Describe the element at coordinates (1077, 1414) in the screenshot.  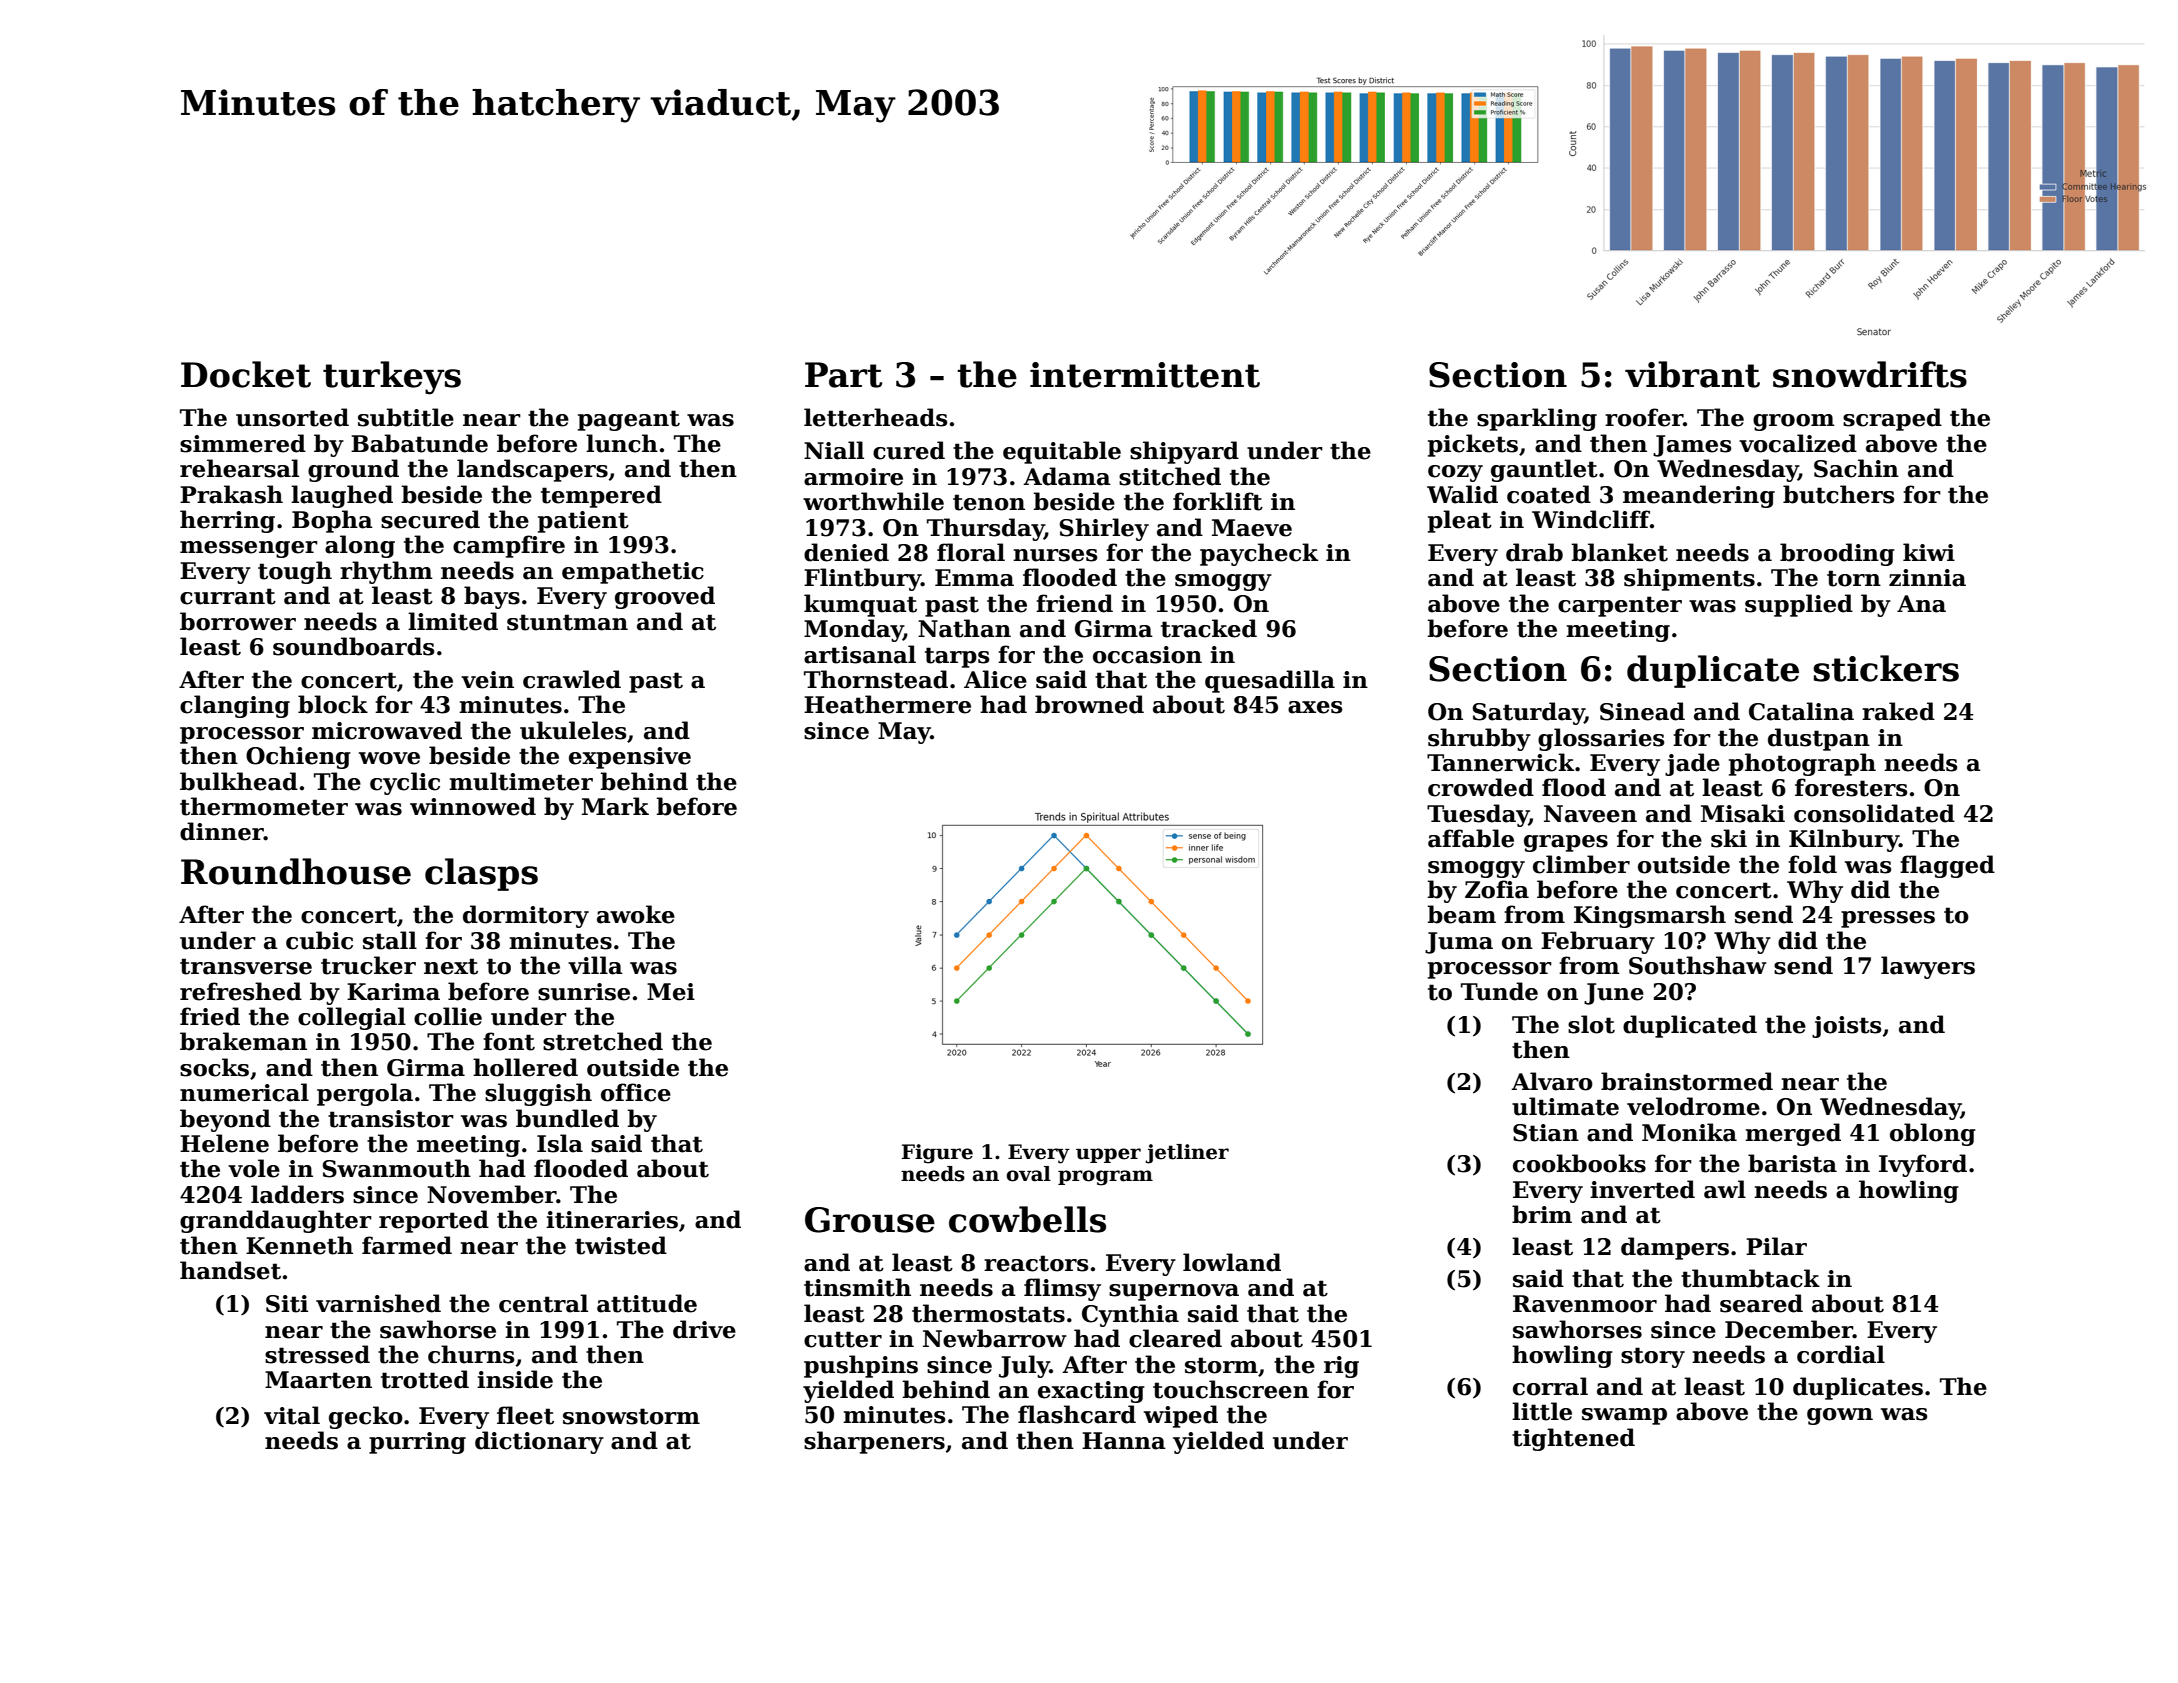
I see `flashcard` at that location.
